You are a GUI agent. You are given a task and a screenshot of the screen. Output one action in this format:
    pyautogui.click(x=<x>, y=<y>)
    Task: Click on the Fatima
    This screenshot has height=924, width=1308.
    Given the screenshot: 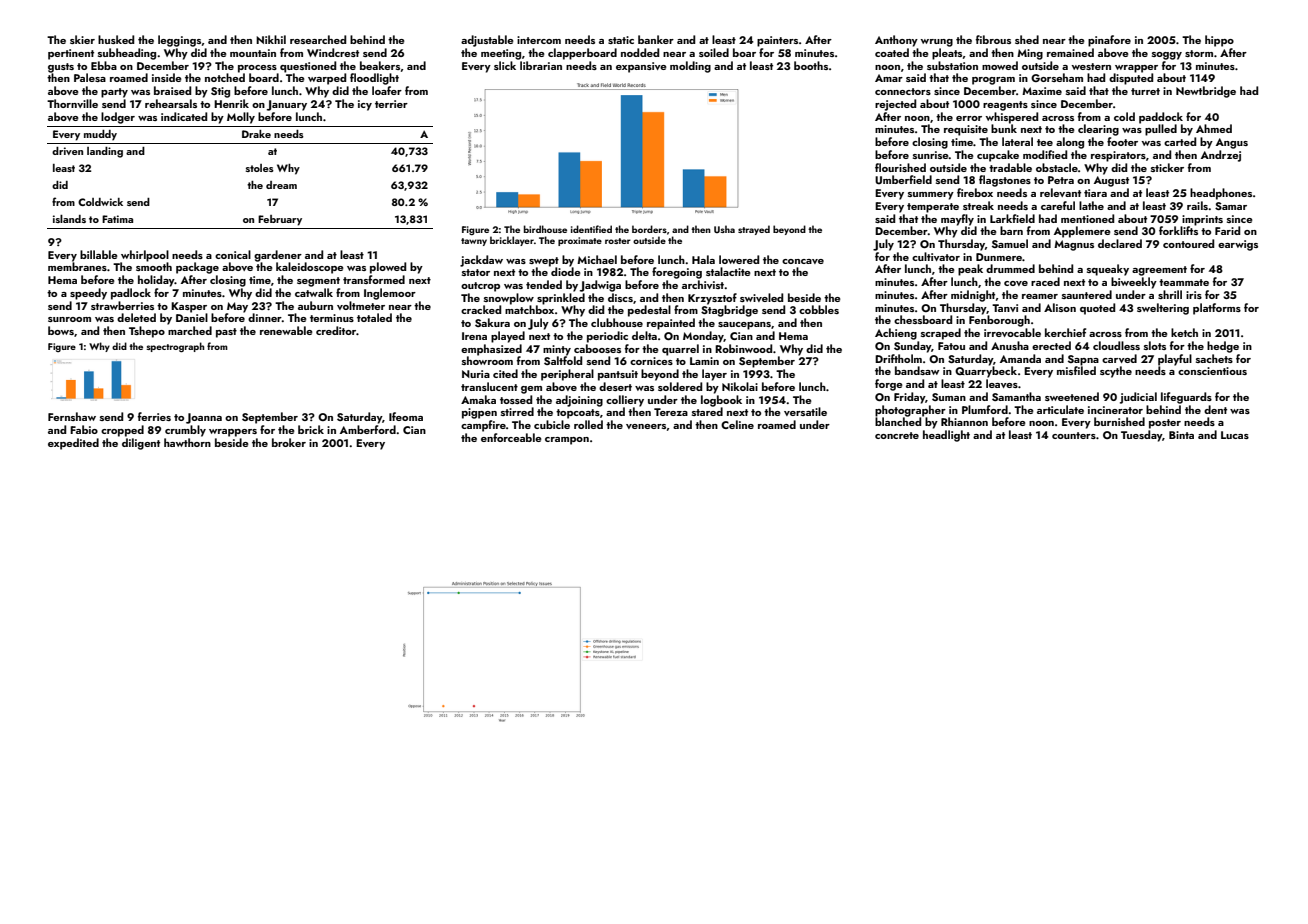 What is the action you would take?
    pyautogui.click(x=117, y=219)
